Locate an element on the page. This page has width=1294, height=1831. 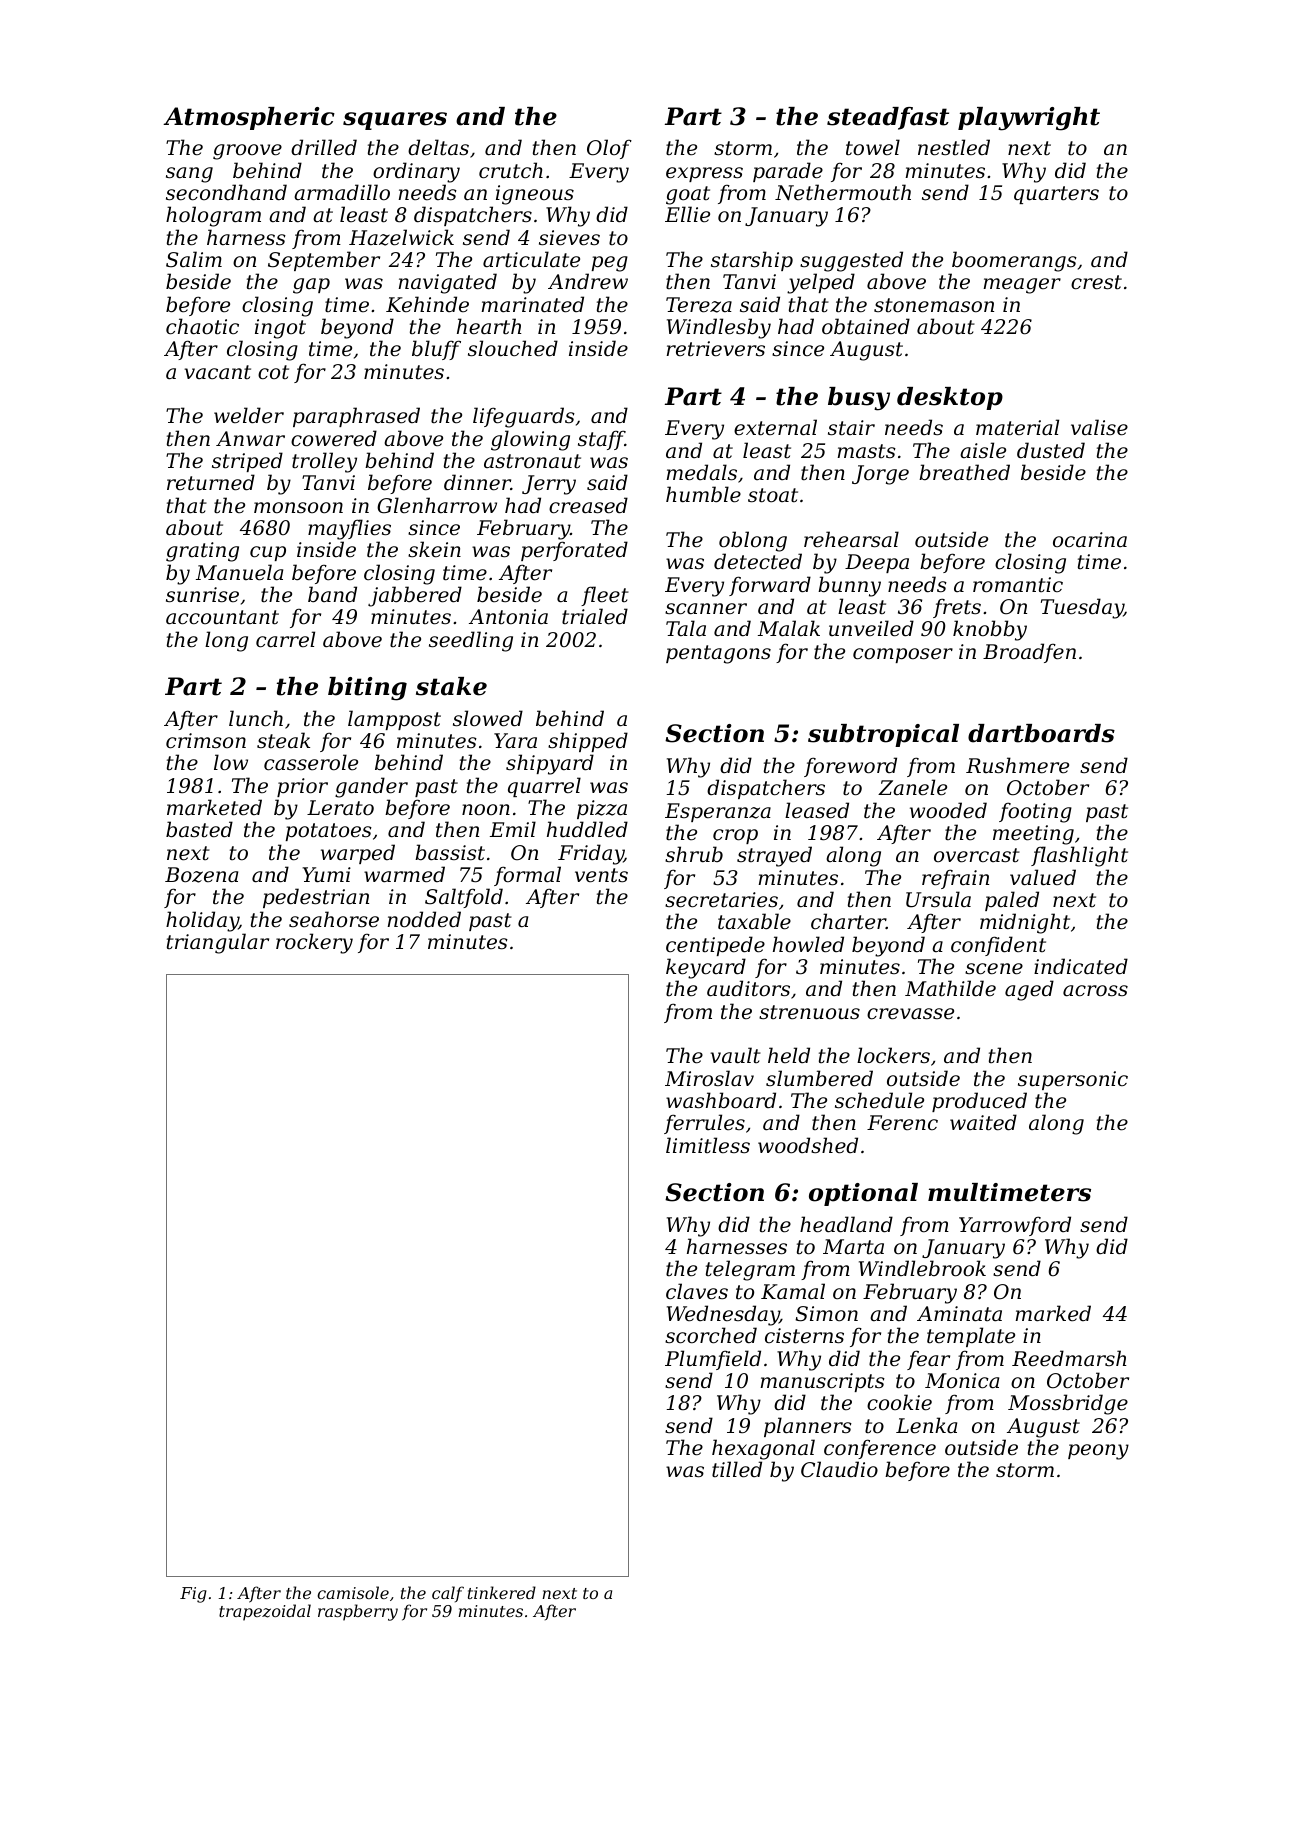
Lenka is located at coordinates (926, 1425).
